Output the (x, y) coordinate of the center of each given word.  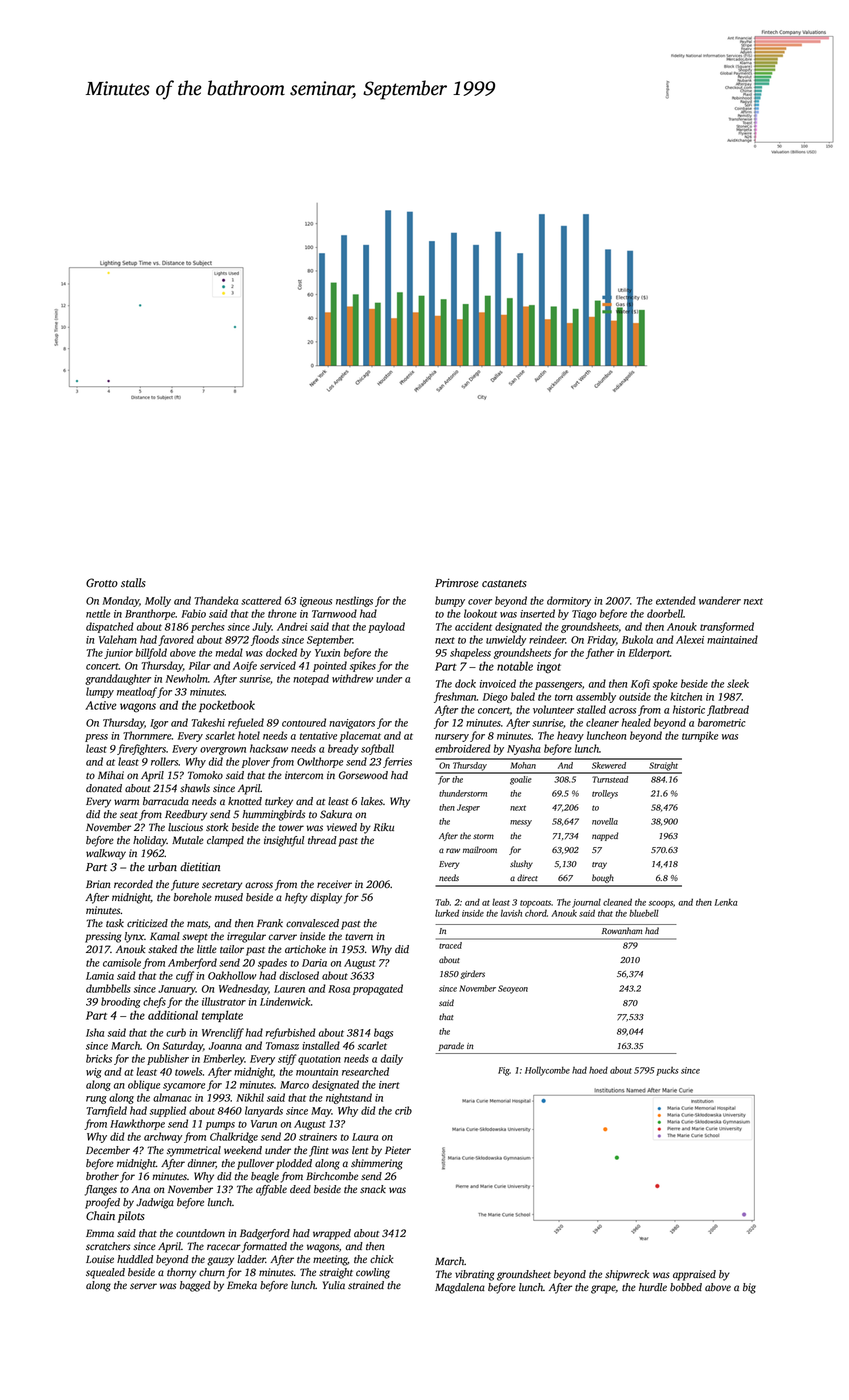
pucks (667, 1071)
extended (676, 600)
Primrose (457, 583)
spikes (363, 666)
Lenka (726, 902)
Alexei (690, 639)
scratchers (108, 1246)
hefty (296, 898)
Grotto (102, 583)
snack (373, 1189)
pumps (220, 1126)
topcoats (535, 904)
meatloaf (137, 692)
